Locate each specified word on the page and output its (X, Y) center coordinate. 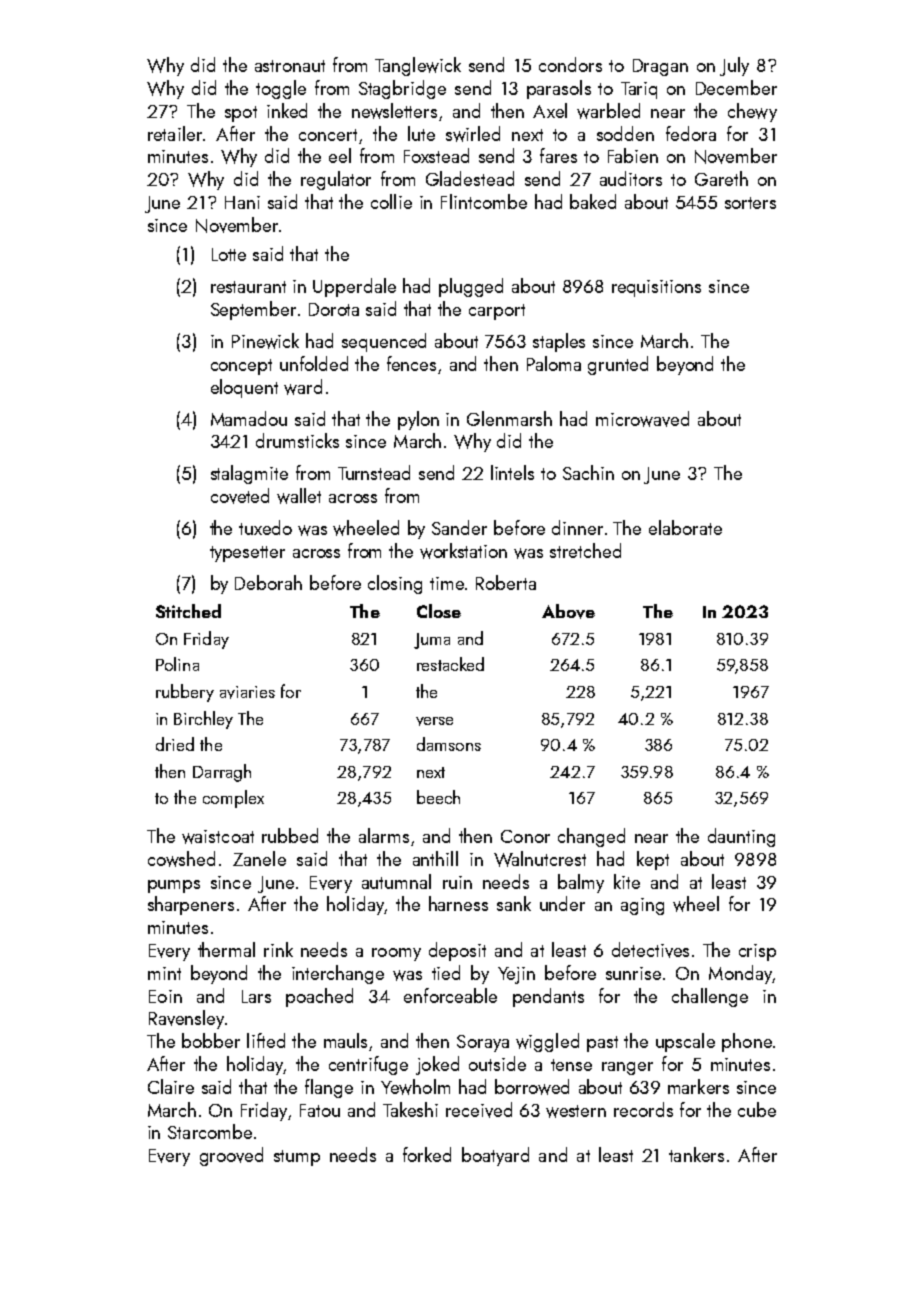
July (734, 66)
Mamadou (249, 418)
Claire (171, 1086)
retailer (175, 133)
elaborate (685, 527)
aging (642, 906)
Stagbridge (402, 89)
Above (568, 611)
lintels (512, 472)
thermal (226, 949)
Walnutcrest (540, 859)
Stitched (188, 611)
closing (395, 584)
